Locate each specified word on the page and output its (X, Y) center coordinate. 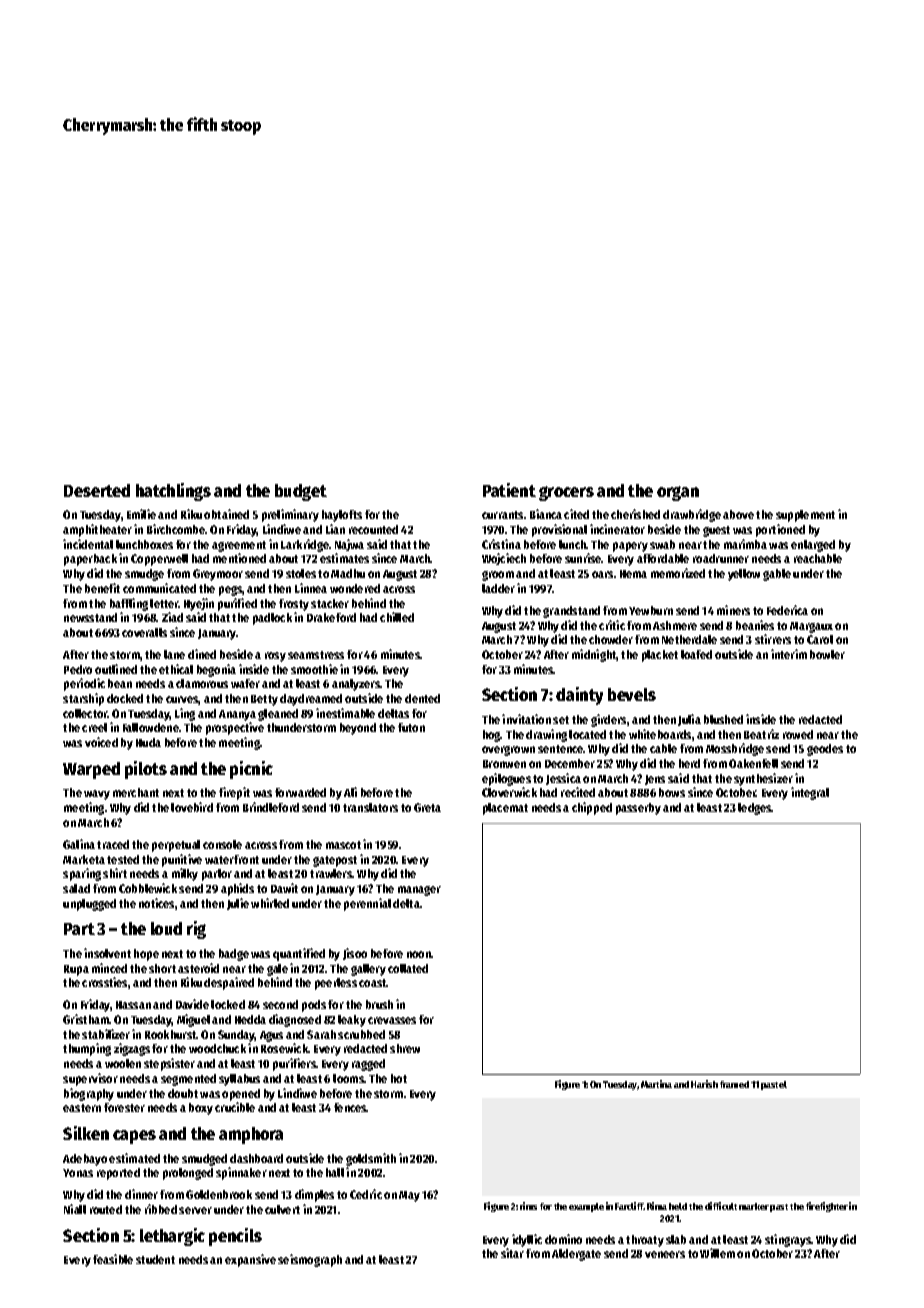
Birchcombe (176, 529)
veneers (665, 1254)
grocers (566, 493)
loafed (696, 654)
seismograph (310, 1260)
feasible (113, 1259)
